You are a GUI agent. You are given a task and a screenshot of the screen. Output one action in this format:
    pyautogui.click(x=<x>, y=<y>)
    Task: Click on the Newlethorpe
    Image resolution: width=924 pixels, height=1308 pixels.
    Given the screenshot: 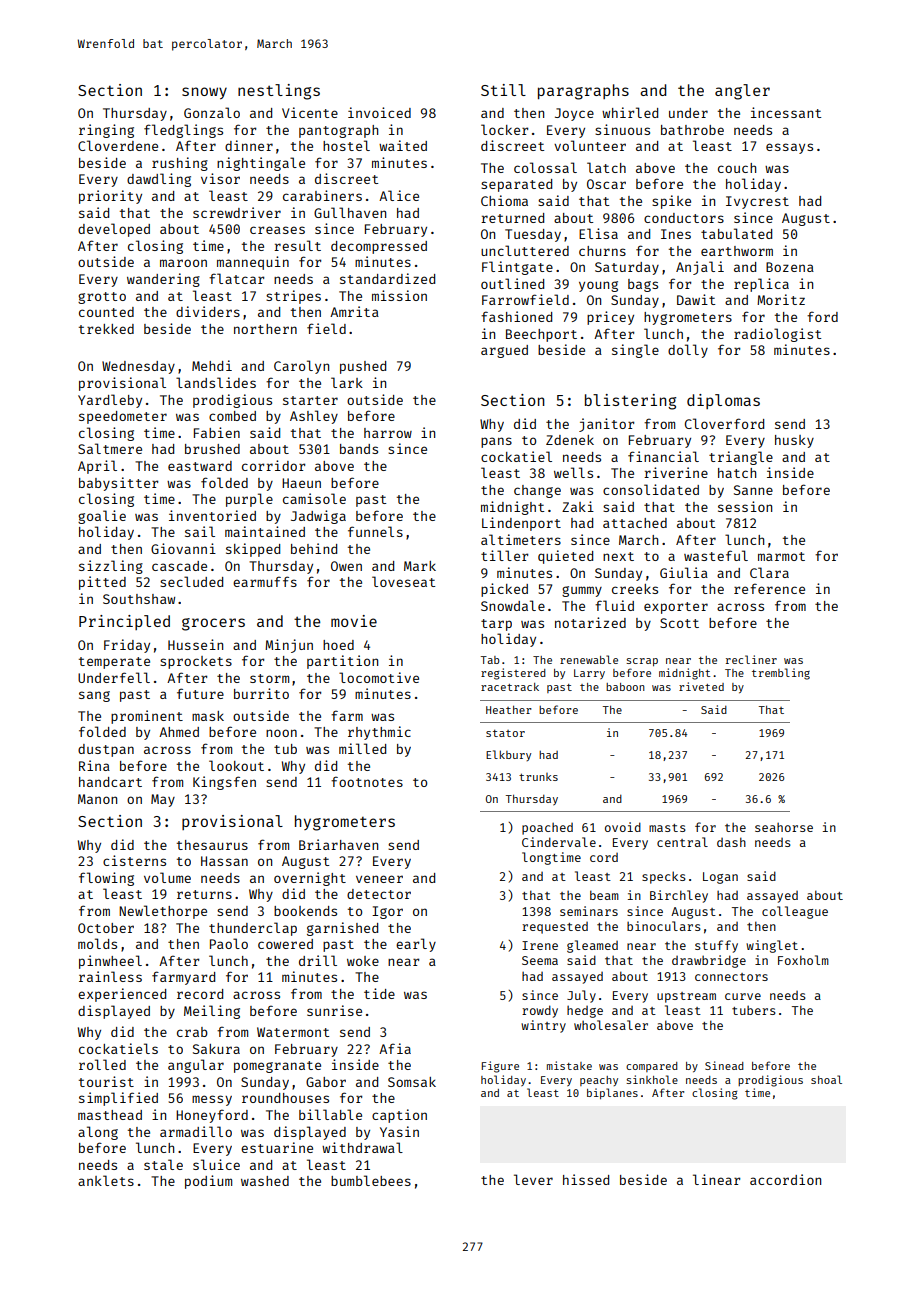 What is the action you would take?
    pyautogui.click(x=163, y=912)
